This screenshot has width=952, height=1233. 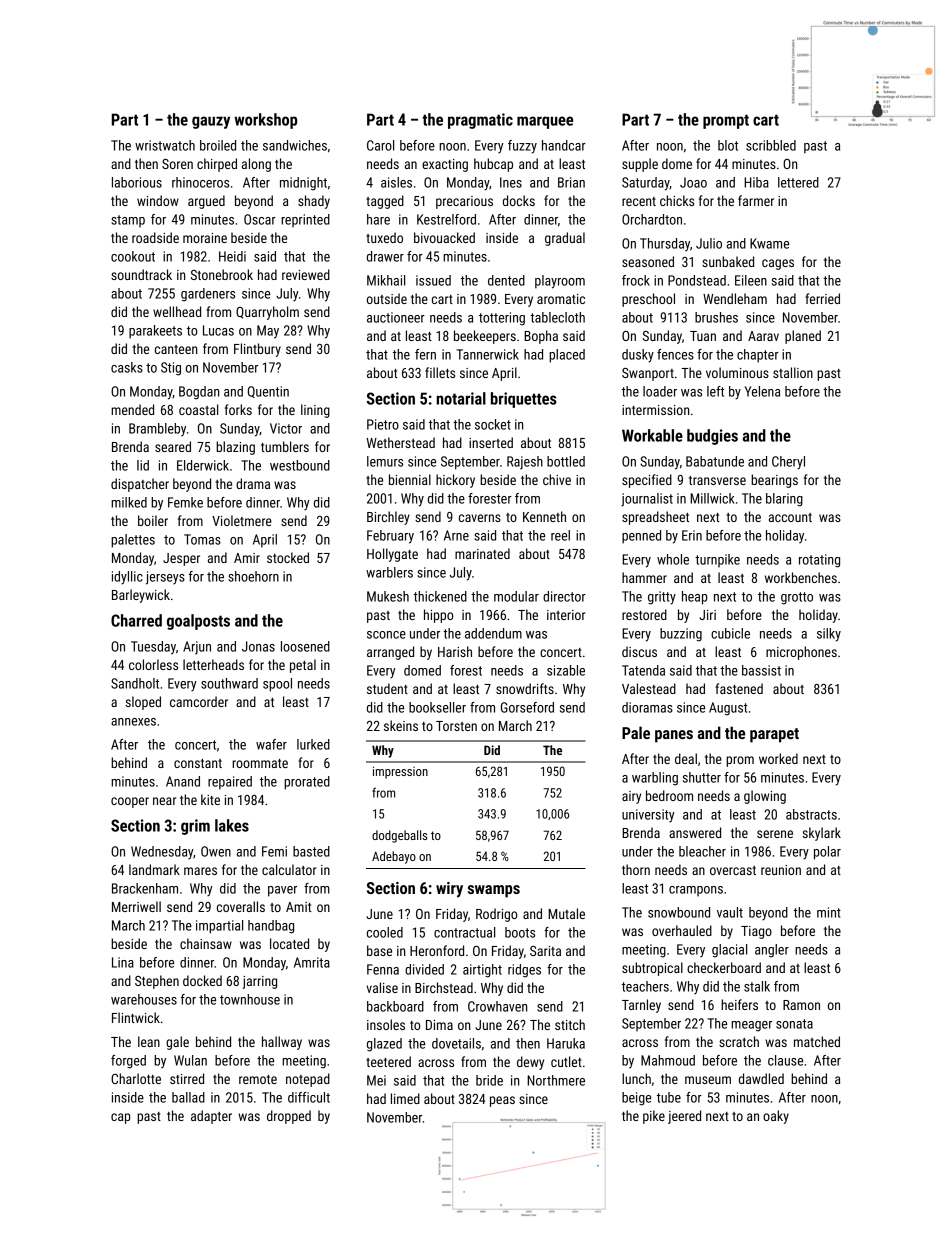 I want to click on teetered, so click(x=388, y=1061).
